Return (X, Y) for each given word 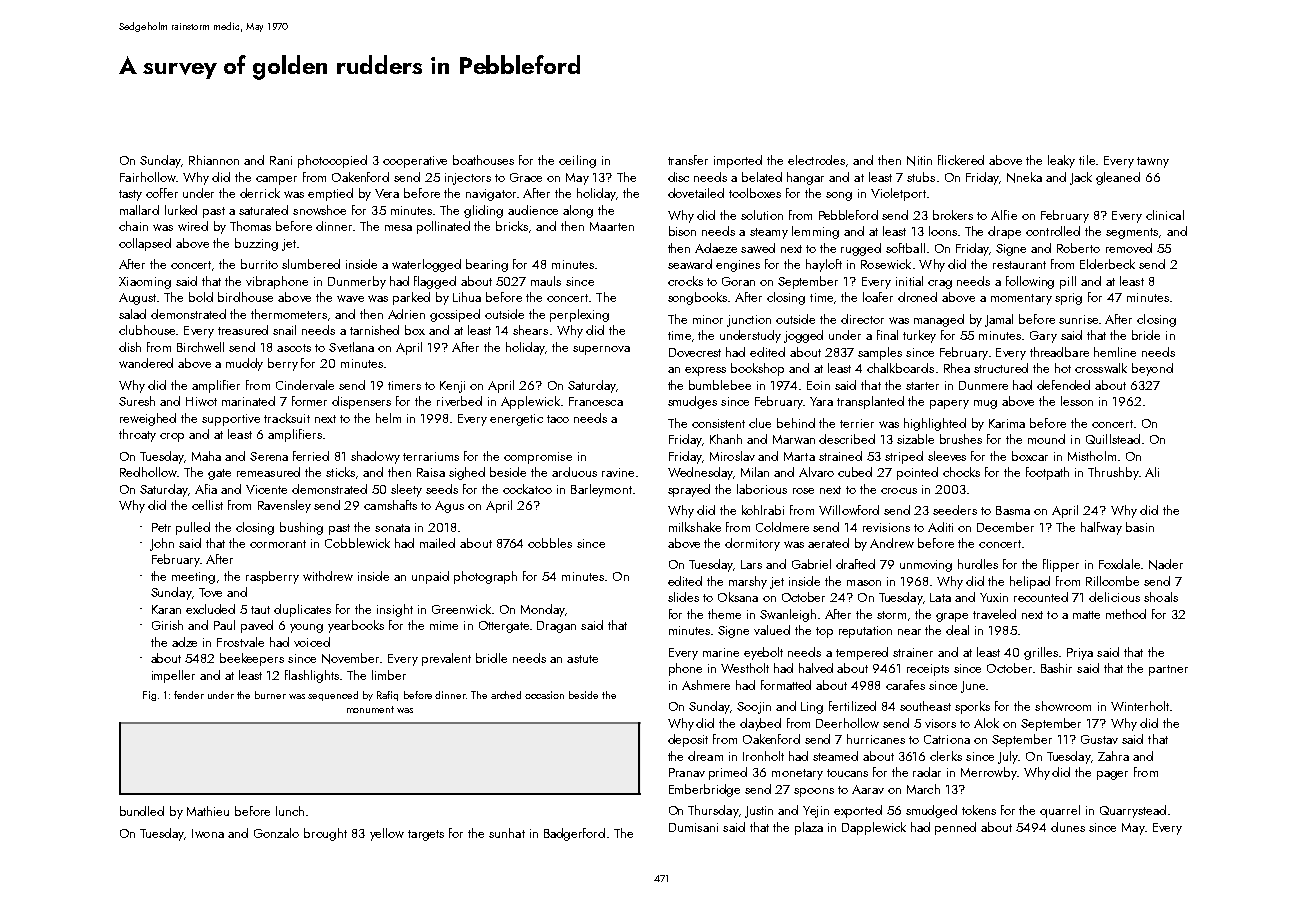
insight (395, 610)
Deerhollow (847, 723)
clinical (1165, 215)
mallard (139, 210)
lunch (290, 811)
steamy (769, 233)
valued (772, 630)
